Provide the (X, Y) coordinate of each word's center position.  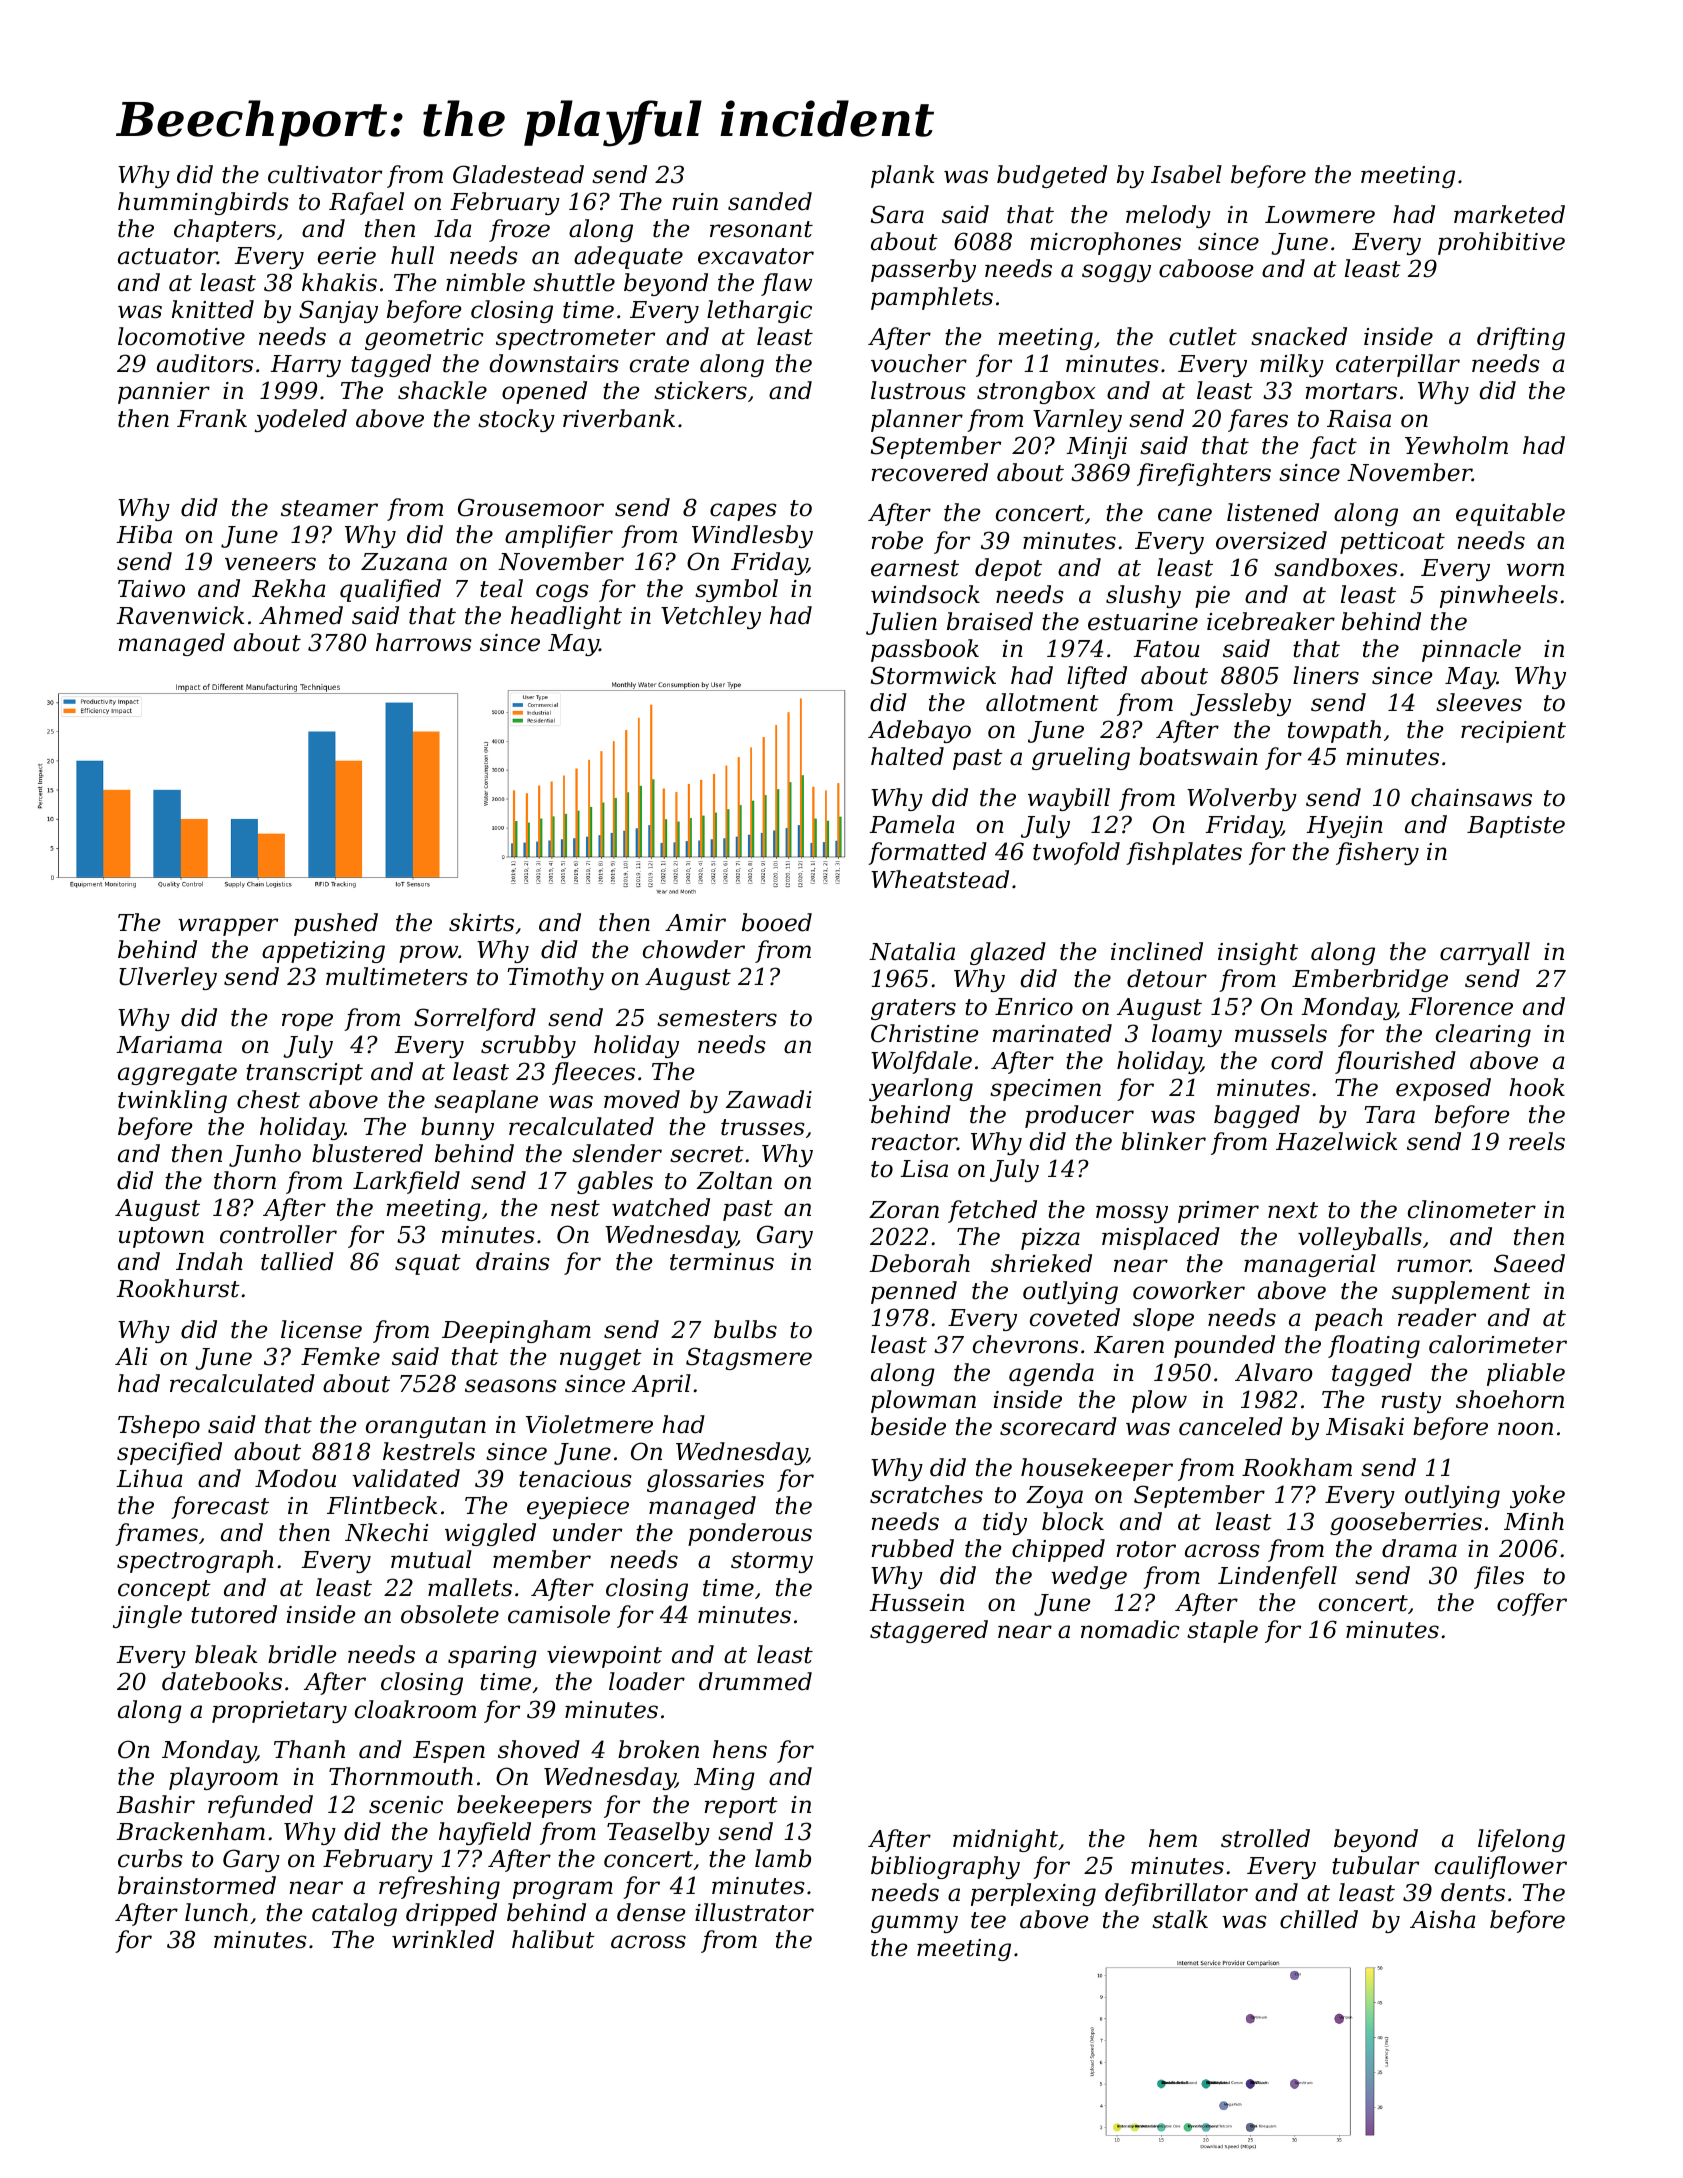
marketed (1509, 214)
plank (902, 176)
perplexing (1033, 1894)
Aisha (1443, 1919)
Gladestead (518, 174)
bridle (302, 1654)
